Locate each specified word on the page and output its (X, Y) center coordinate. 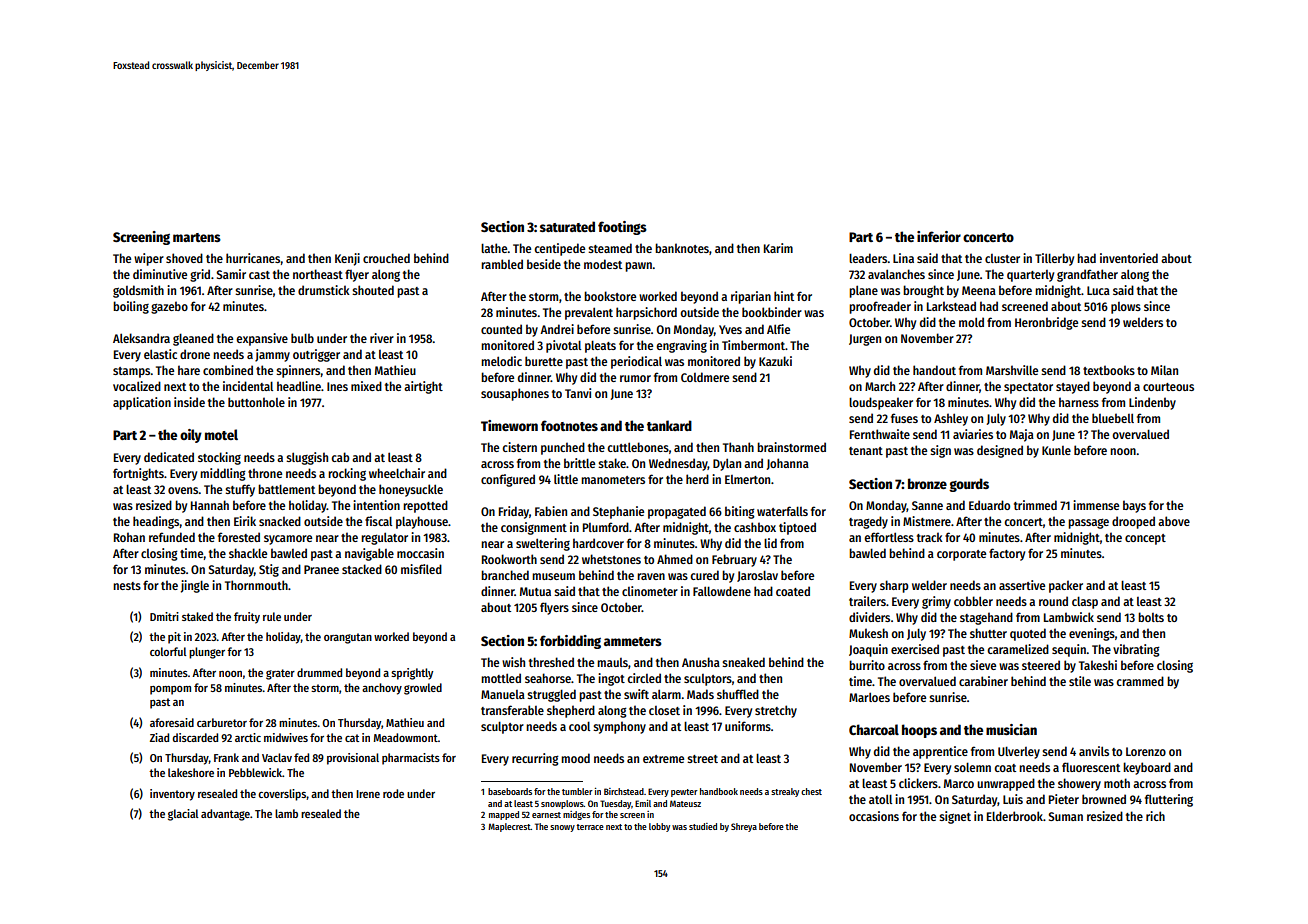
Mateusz (685, 803)
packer (1066, 586)
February (734, 560)
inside (189, 402)
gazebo (169, 307)
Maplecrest (509, 827)
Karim (778, 248)
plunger (207, 653)
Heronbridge (1046, 323)
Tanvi (578, 393)
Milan (1164, 370)
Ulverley (1019, 752)
